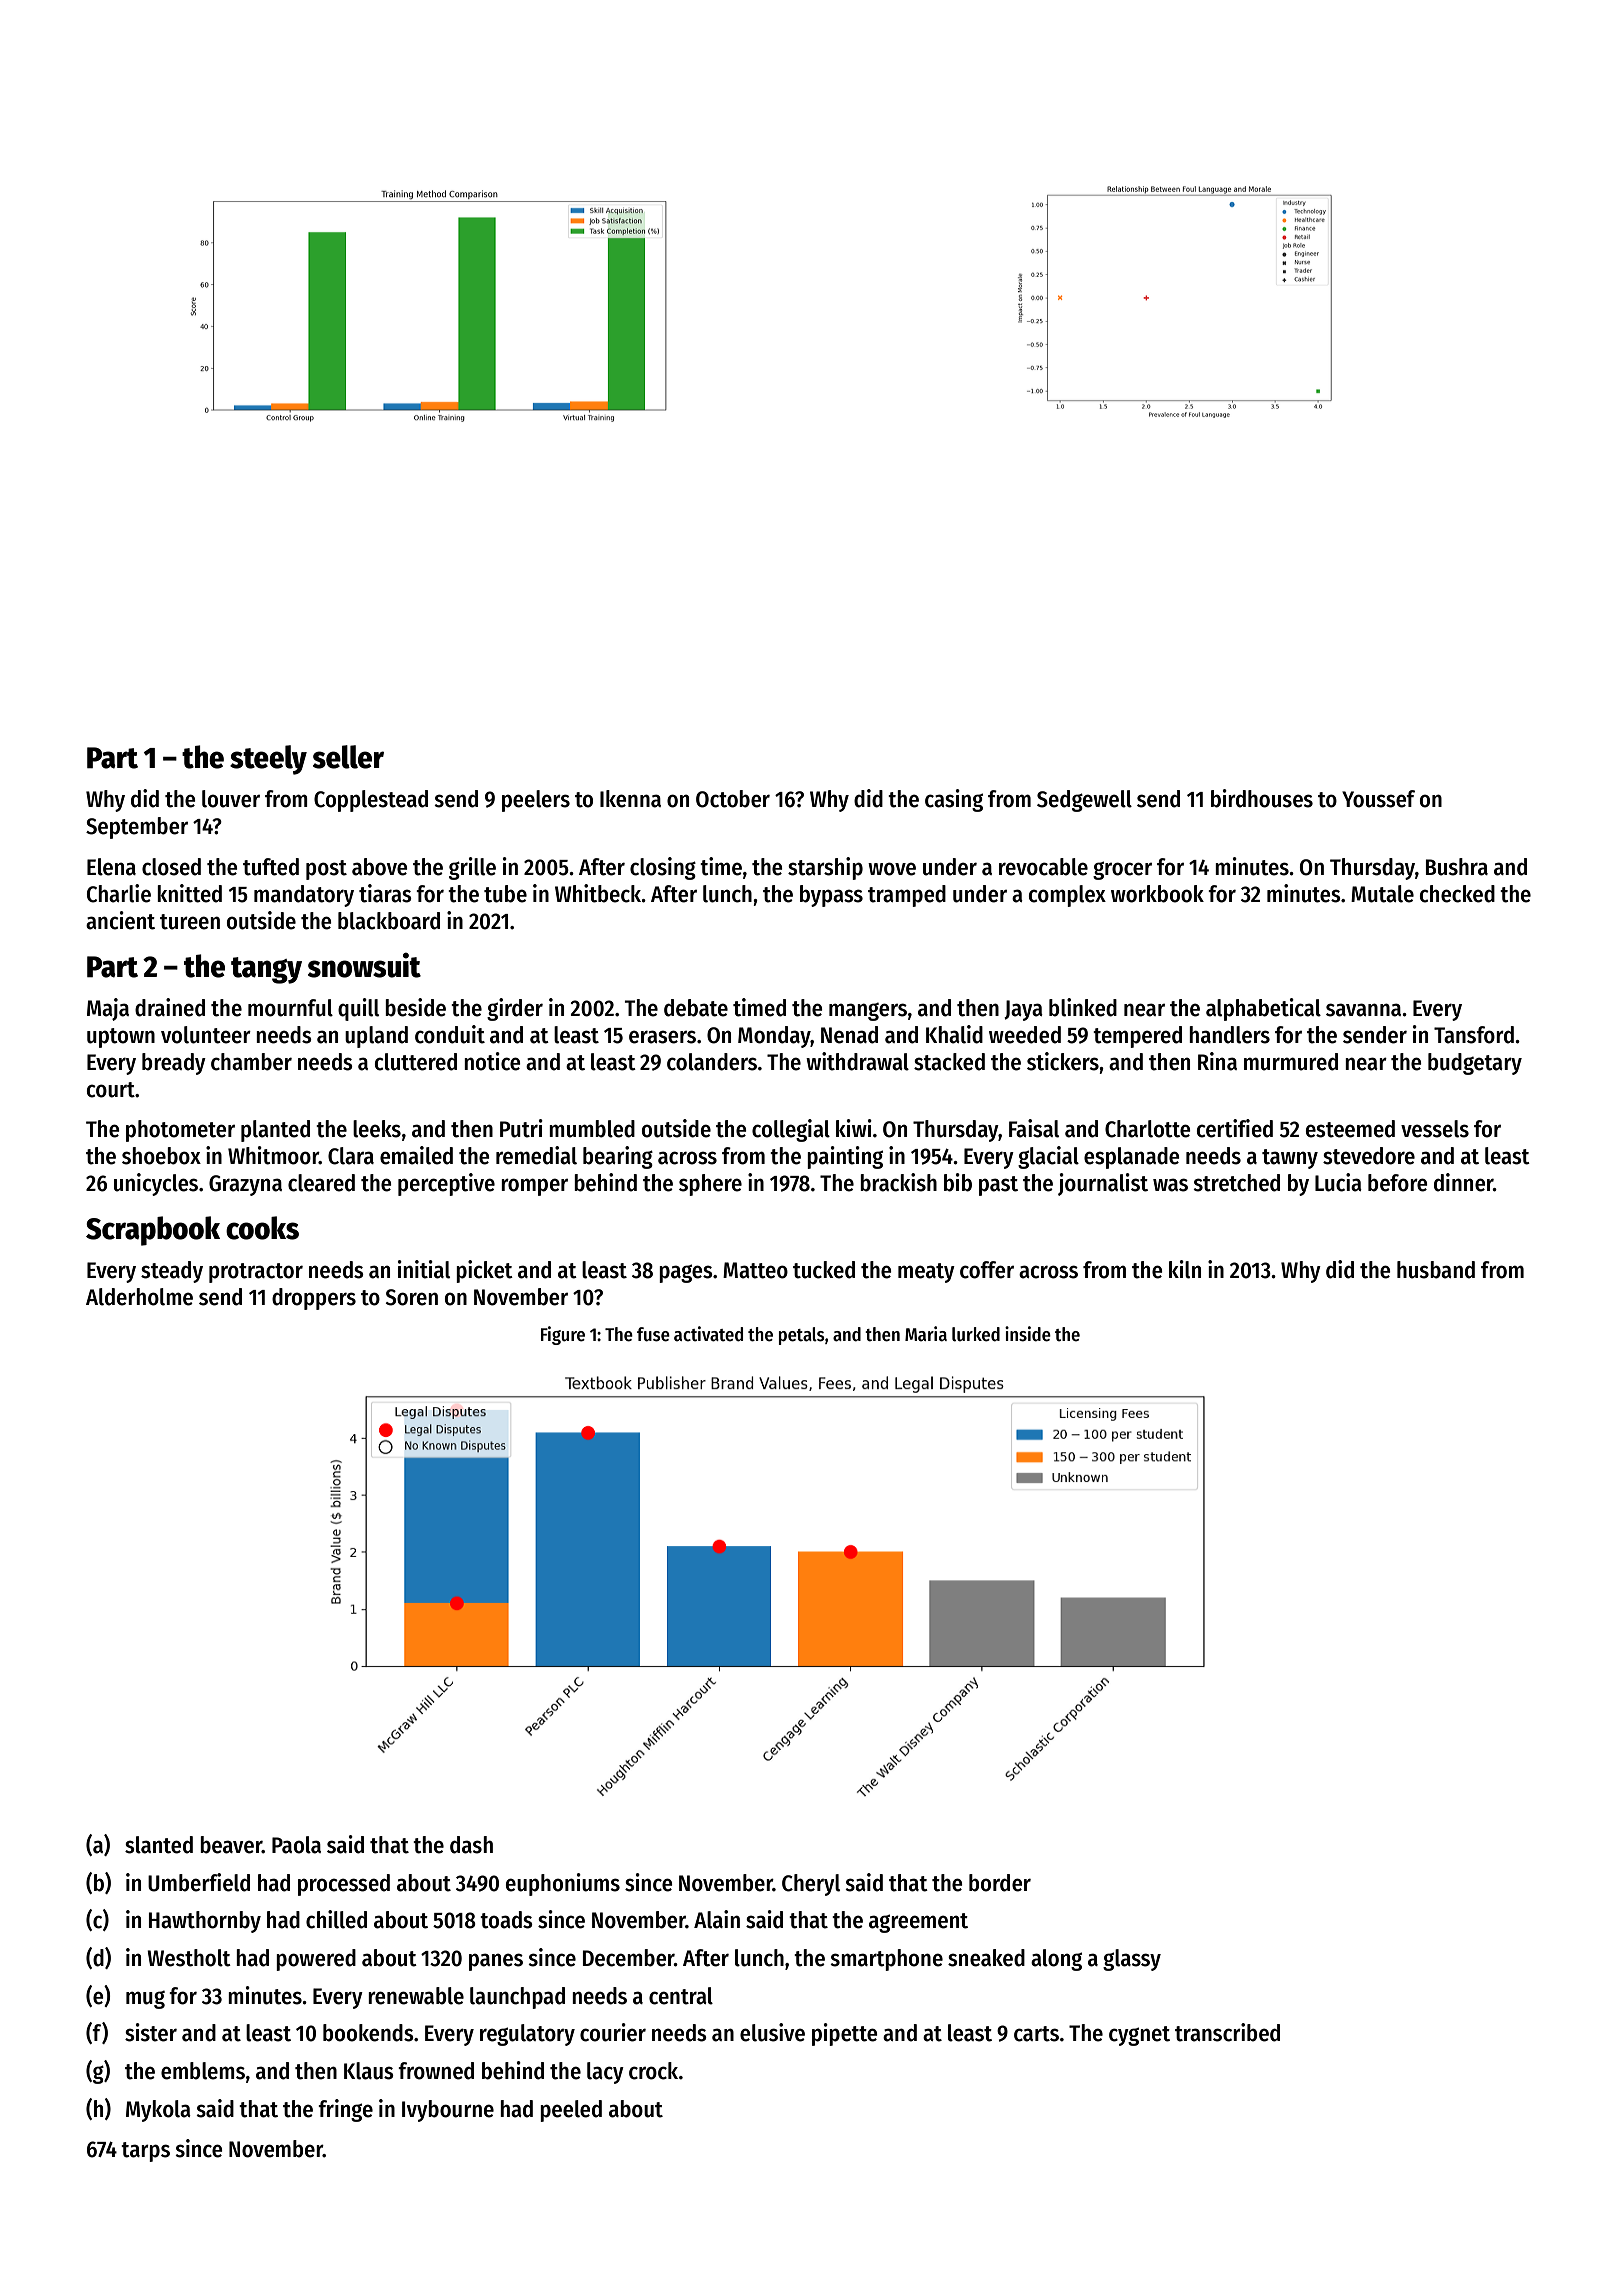  I want to click on border, so click(1000, 1883).
